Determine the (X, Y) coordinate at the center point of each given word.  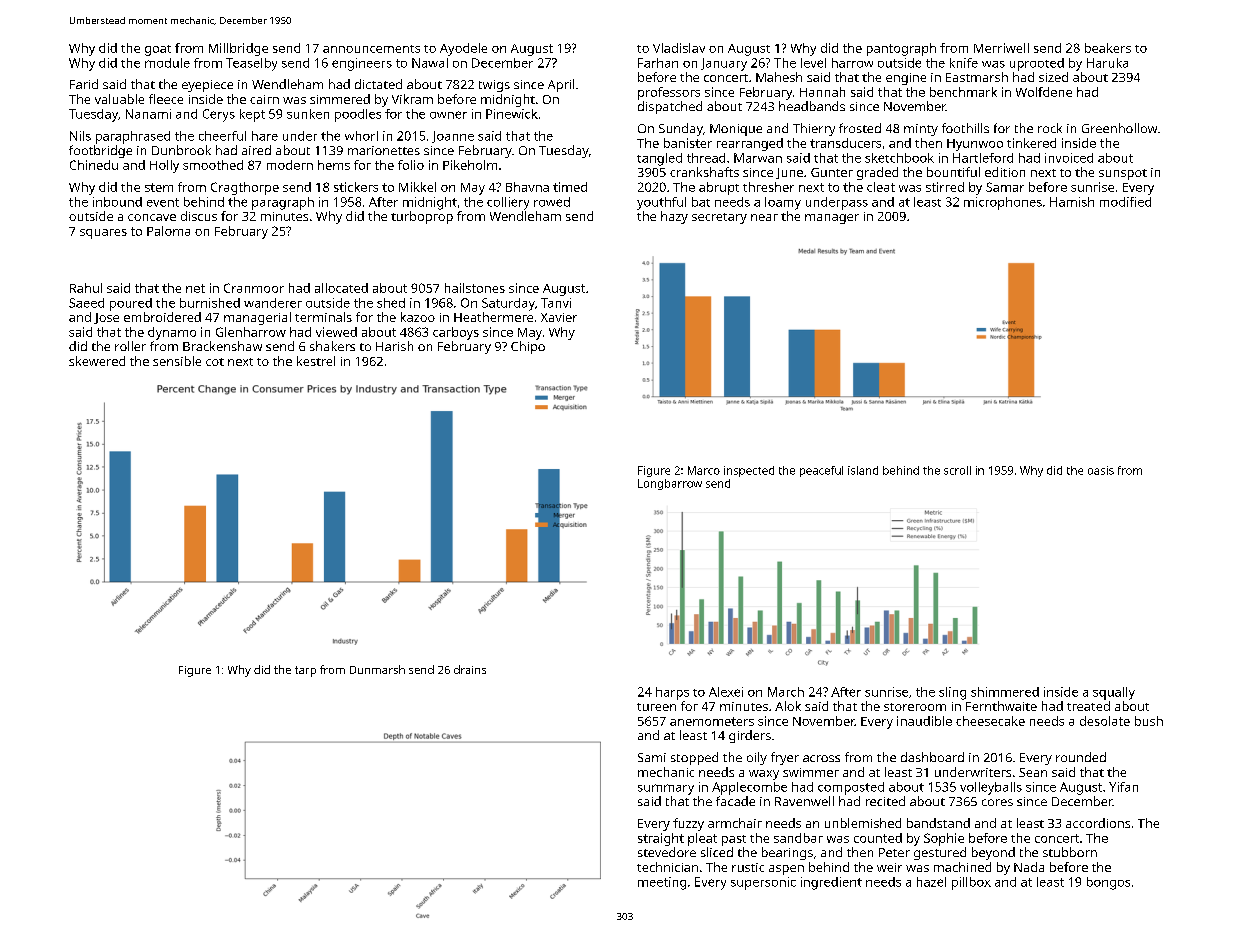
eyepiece (207, 86)
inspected (749, 471)
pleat (702, 839)
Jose (106, 318)
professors (669, 93)
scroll (957, 470)
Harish (394, 346)
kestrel (316, 361)
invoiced (1069, 158)
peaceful (821, 471)
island (863, 470)
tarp (305, 671)
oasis (1101, 470)
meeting (662, 883)
